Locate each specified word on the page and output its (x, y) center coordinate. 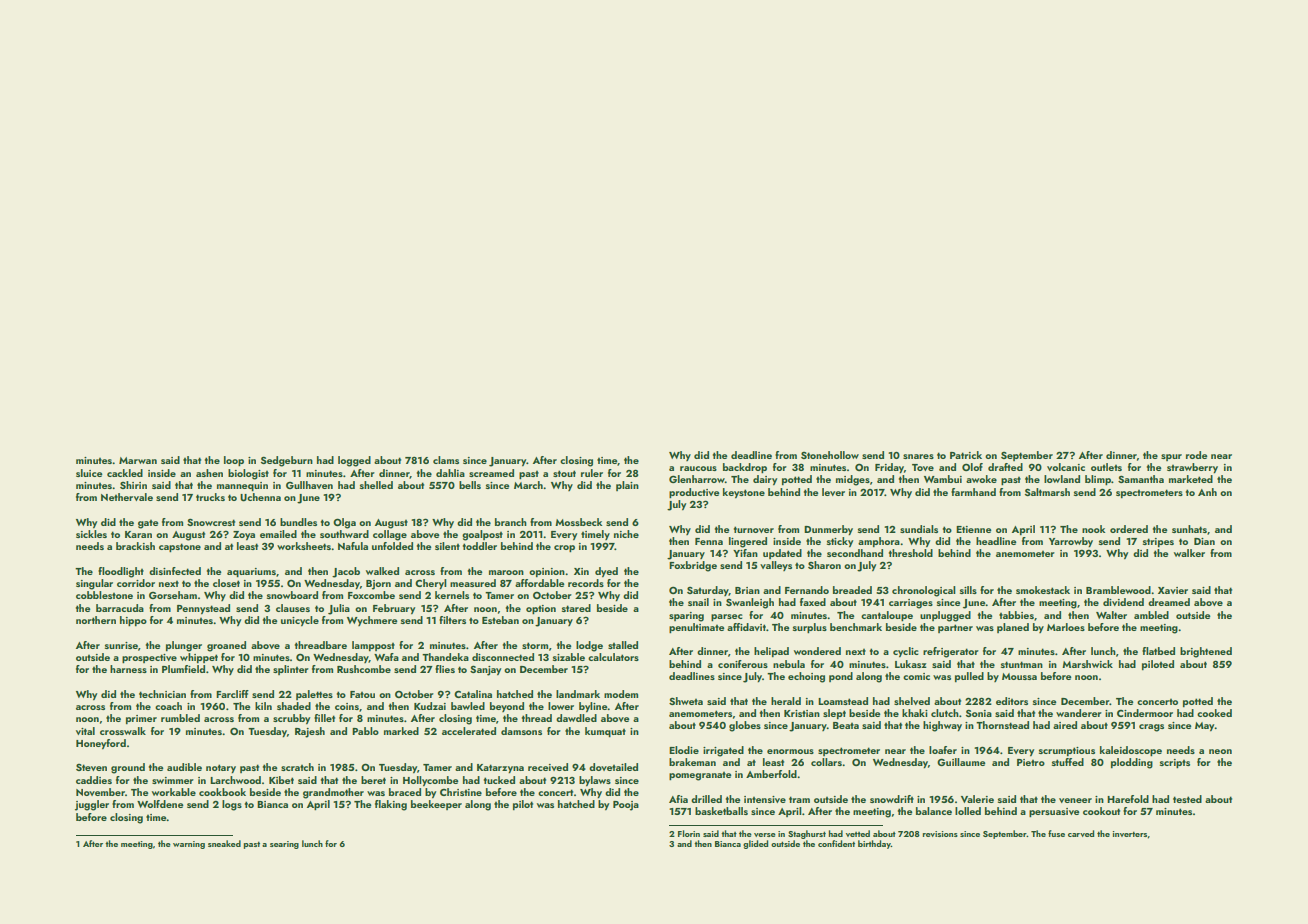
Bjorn (378, 585)
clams (446, 460)
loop (234, 461)
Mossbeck (578, 522)
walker (1189, 553)
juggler (92, 805)
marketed (1191, 479)
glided (755, 844)
